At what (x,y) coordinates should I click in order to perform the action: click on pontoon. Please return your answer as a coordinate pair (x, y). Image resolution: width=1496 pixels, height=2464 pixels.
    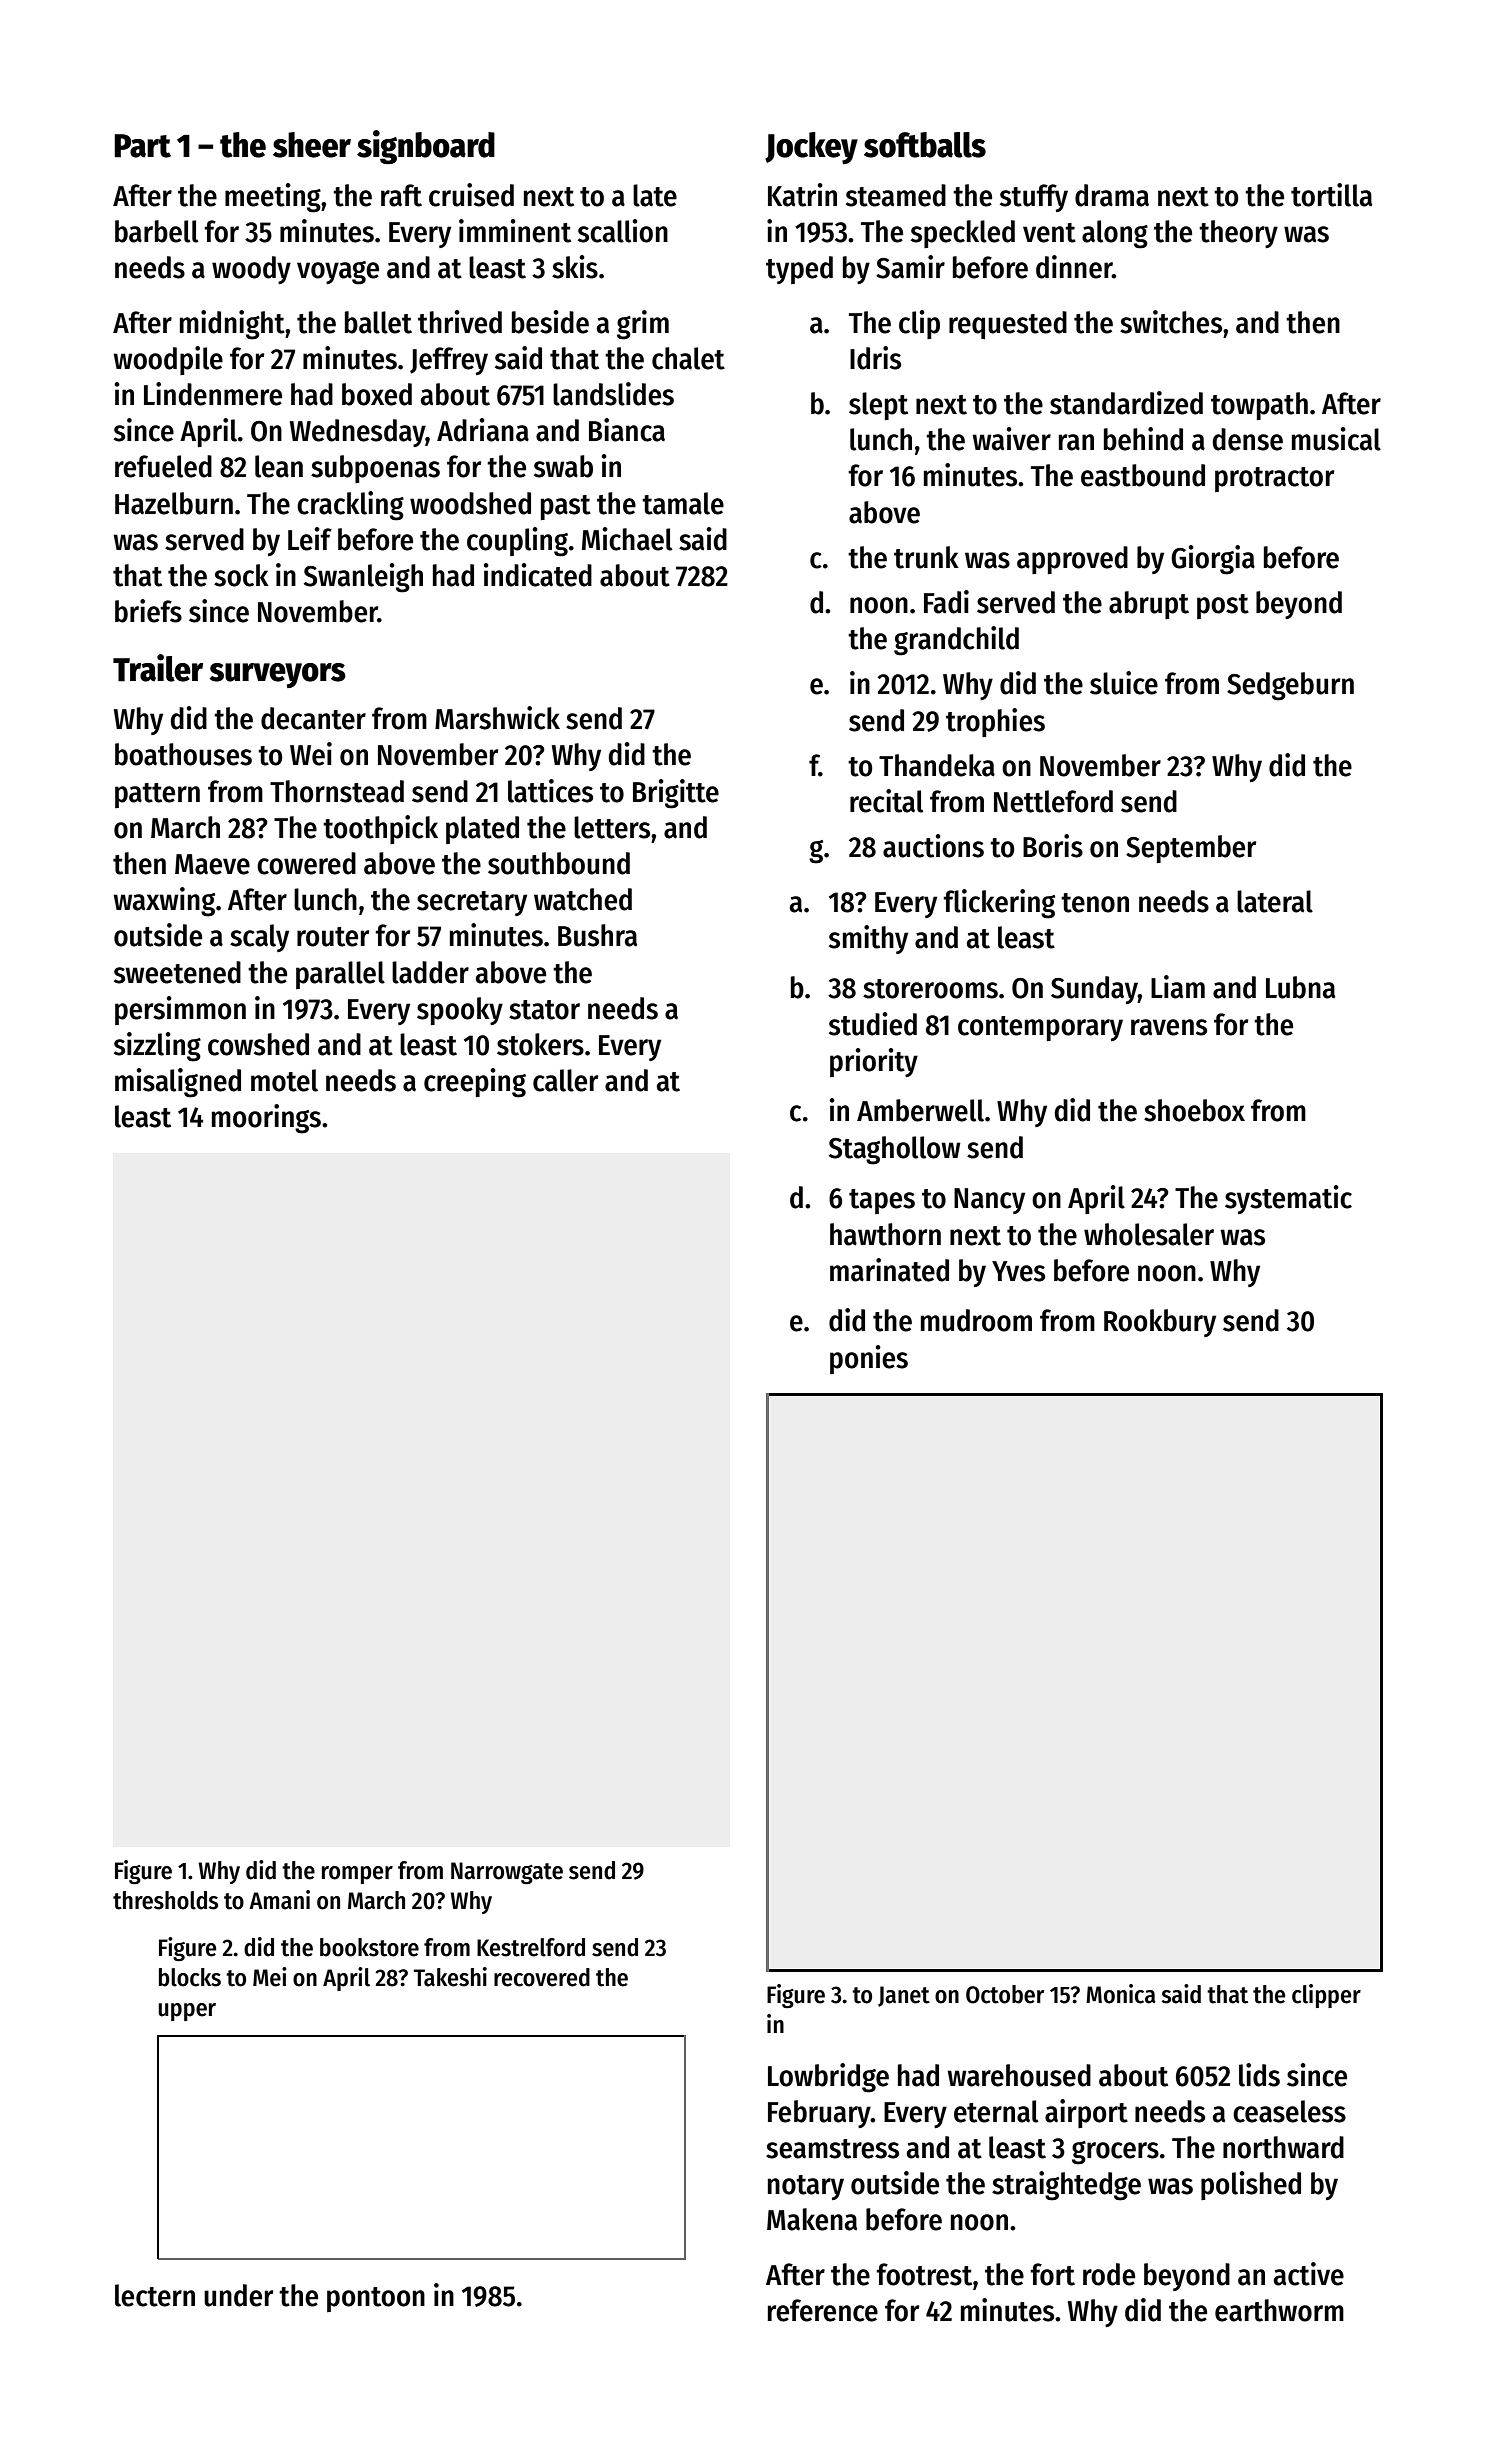
    Looking at the image, I should click on (376, 2299).
